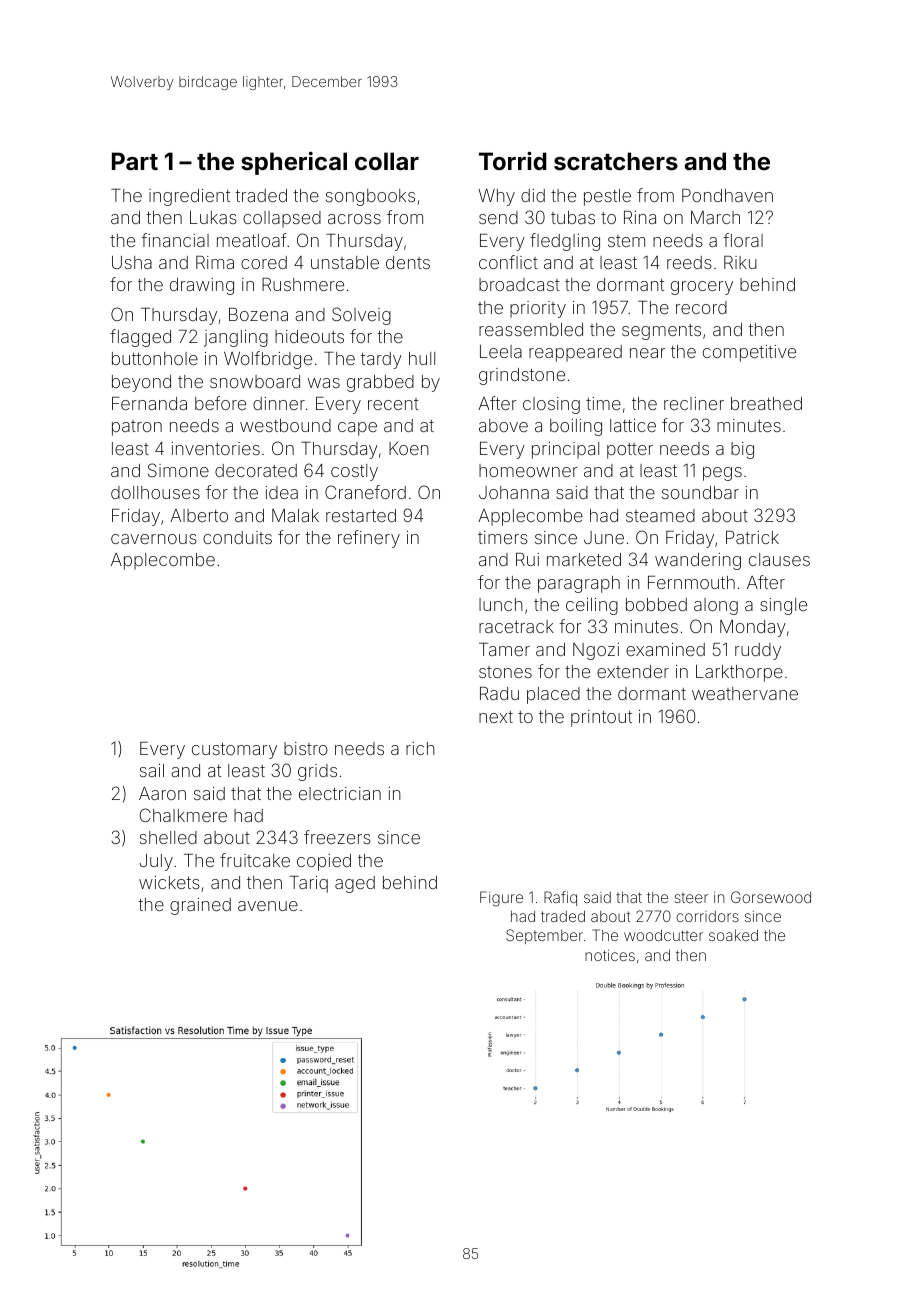 The width and height of the image is (924, 1311). What do you see at coordinates (234, 751) in the image?
I see `customary` at bounding box center [234, 751].
